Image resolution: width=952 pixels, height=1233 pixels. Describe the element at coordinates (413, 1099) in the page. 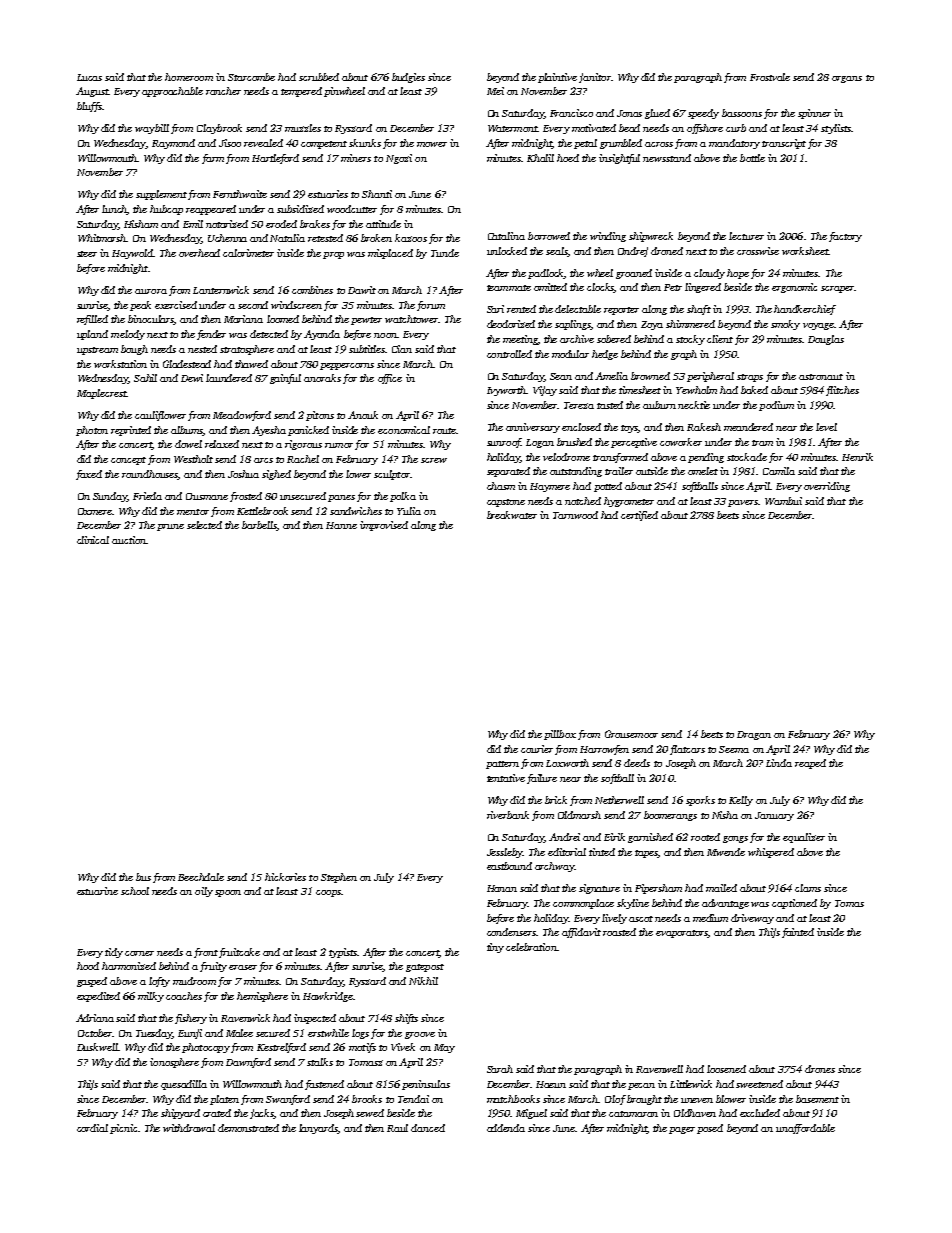

I see `Tendai` at that location.
